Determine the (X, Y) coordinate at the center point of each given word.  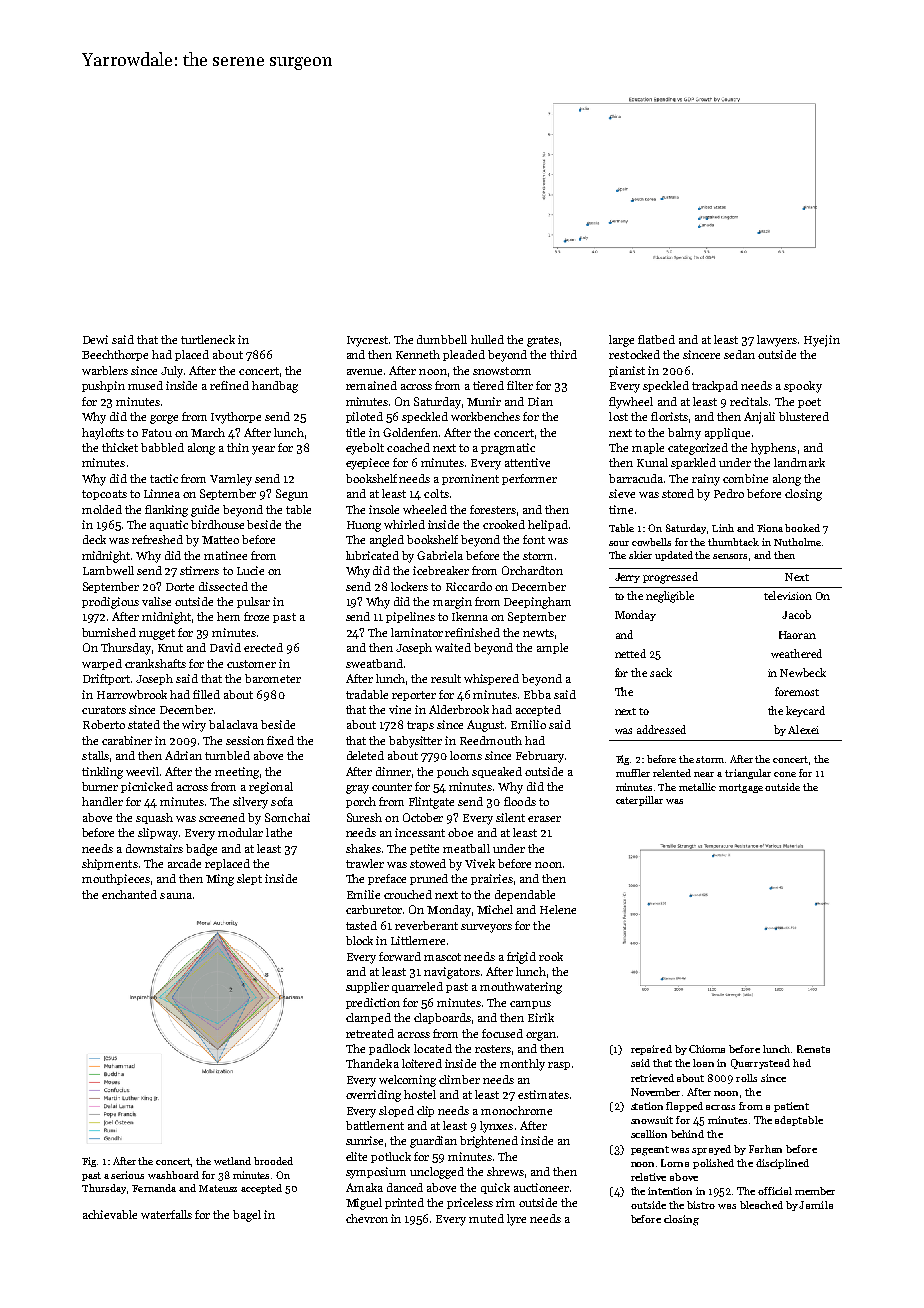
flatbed (656, 339)
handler (102, 801)
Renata (813, 1049)
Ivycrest (367, 341)
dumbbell (442, 339)
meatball (466, 848)
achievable (110, 1214)
